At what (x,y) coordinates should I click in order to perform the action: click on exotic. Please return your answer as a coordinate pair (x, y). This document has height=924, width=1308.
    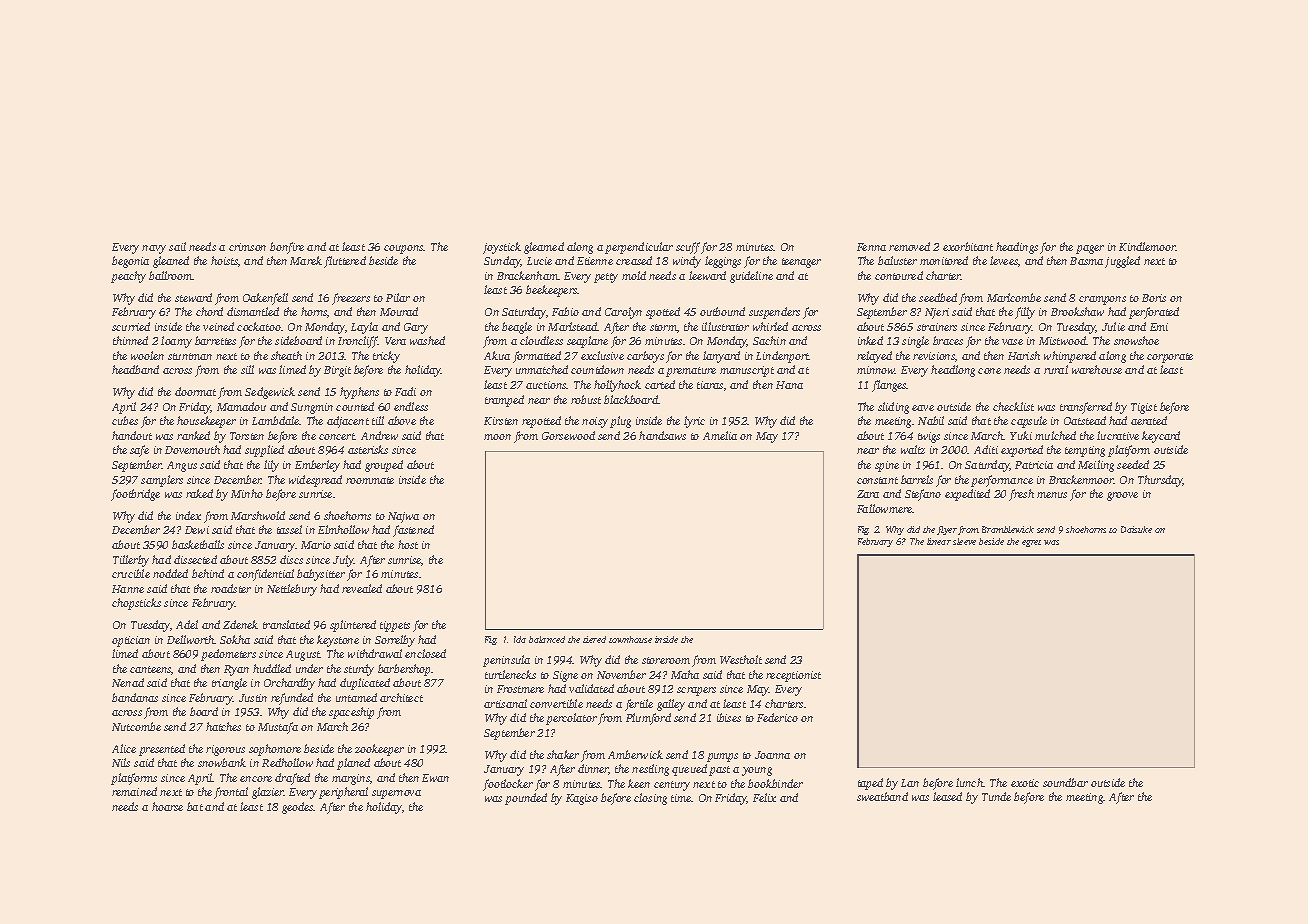
    Looking at the image, I should click on (1025, 783).
